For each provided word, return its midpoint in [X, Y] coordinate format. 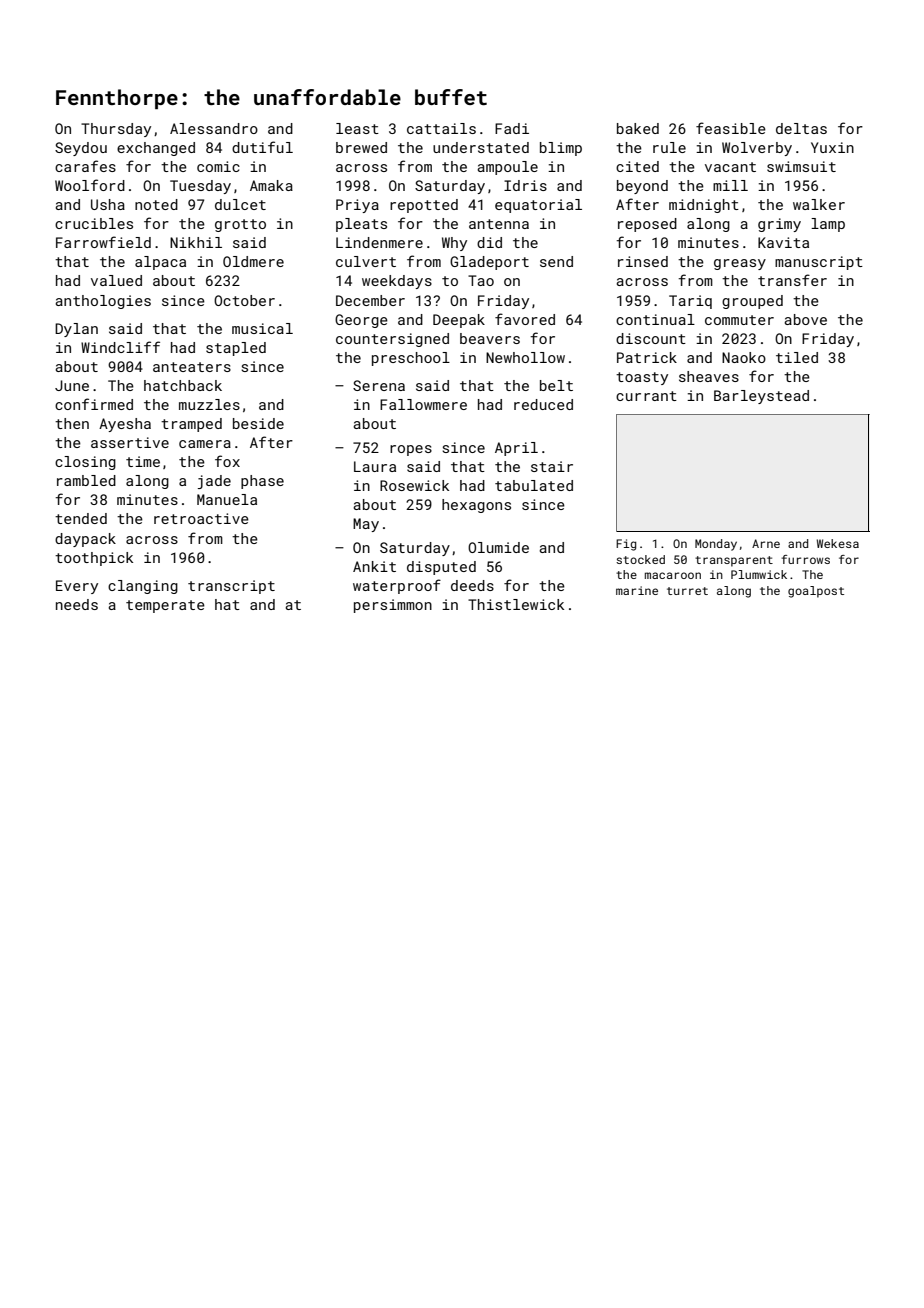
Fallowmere [423, 404]
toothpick [94, 559]
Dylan [76, 330]
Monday [716, 545]
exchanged [156, 149]
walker [819, 204]
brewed [361, 147]
